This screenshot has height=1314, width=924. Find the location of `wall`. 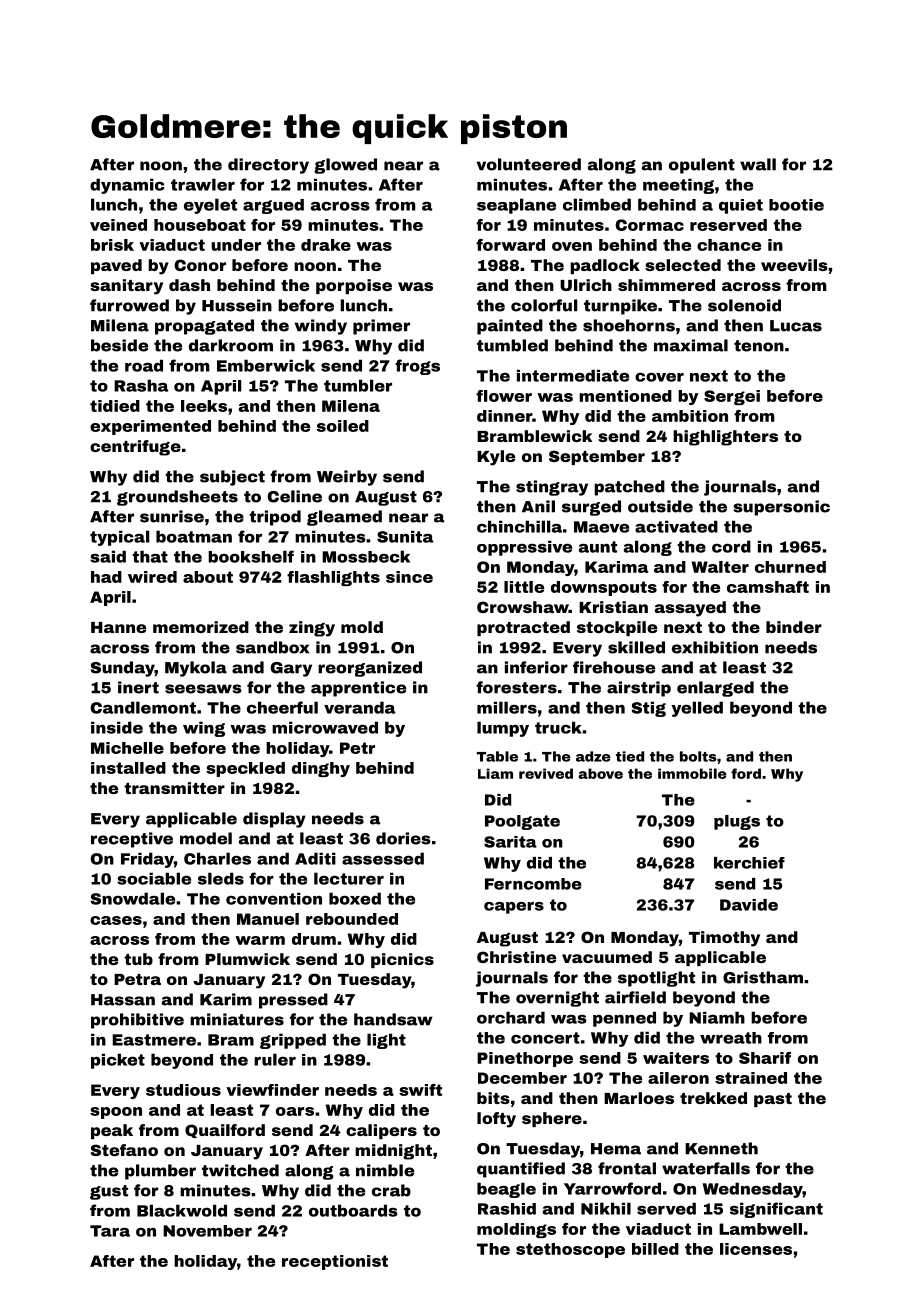

wall is located at coordinates (758, 164).
